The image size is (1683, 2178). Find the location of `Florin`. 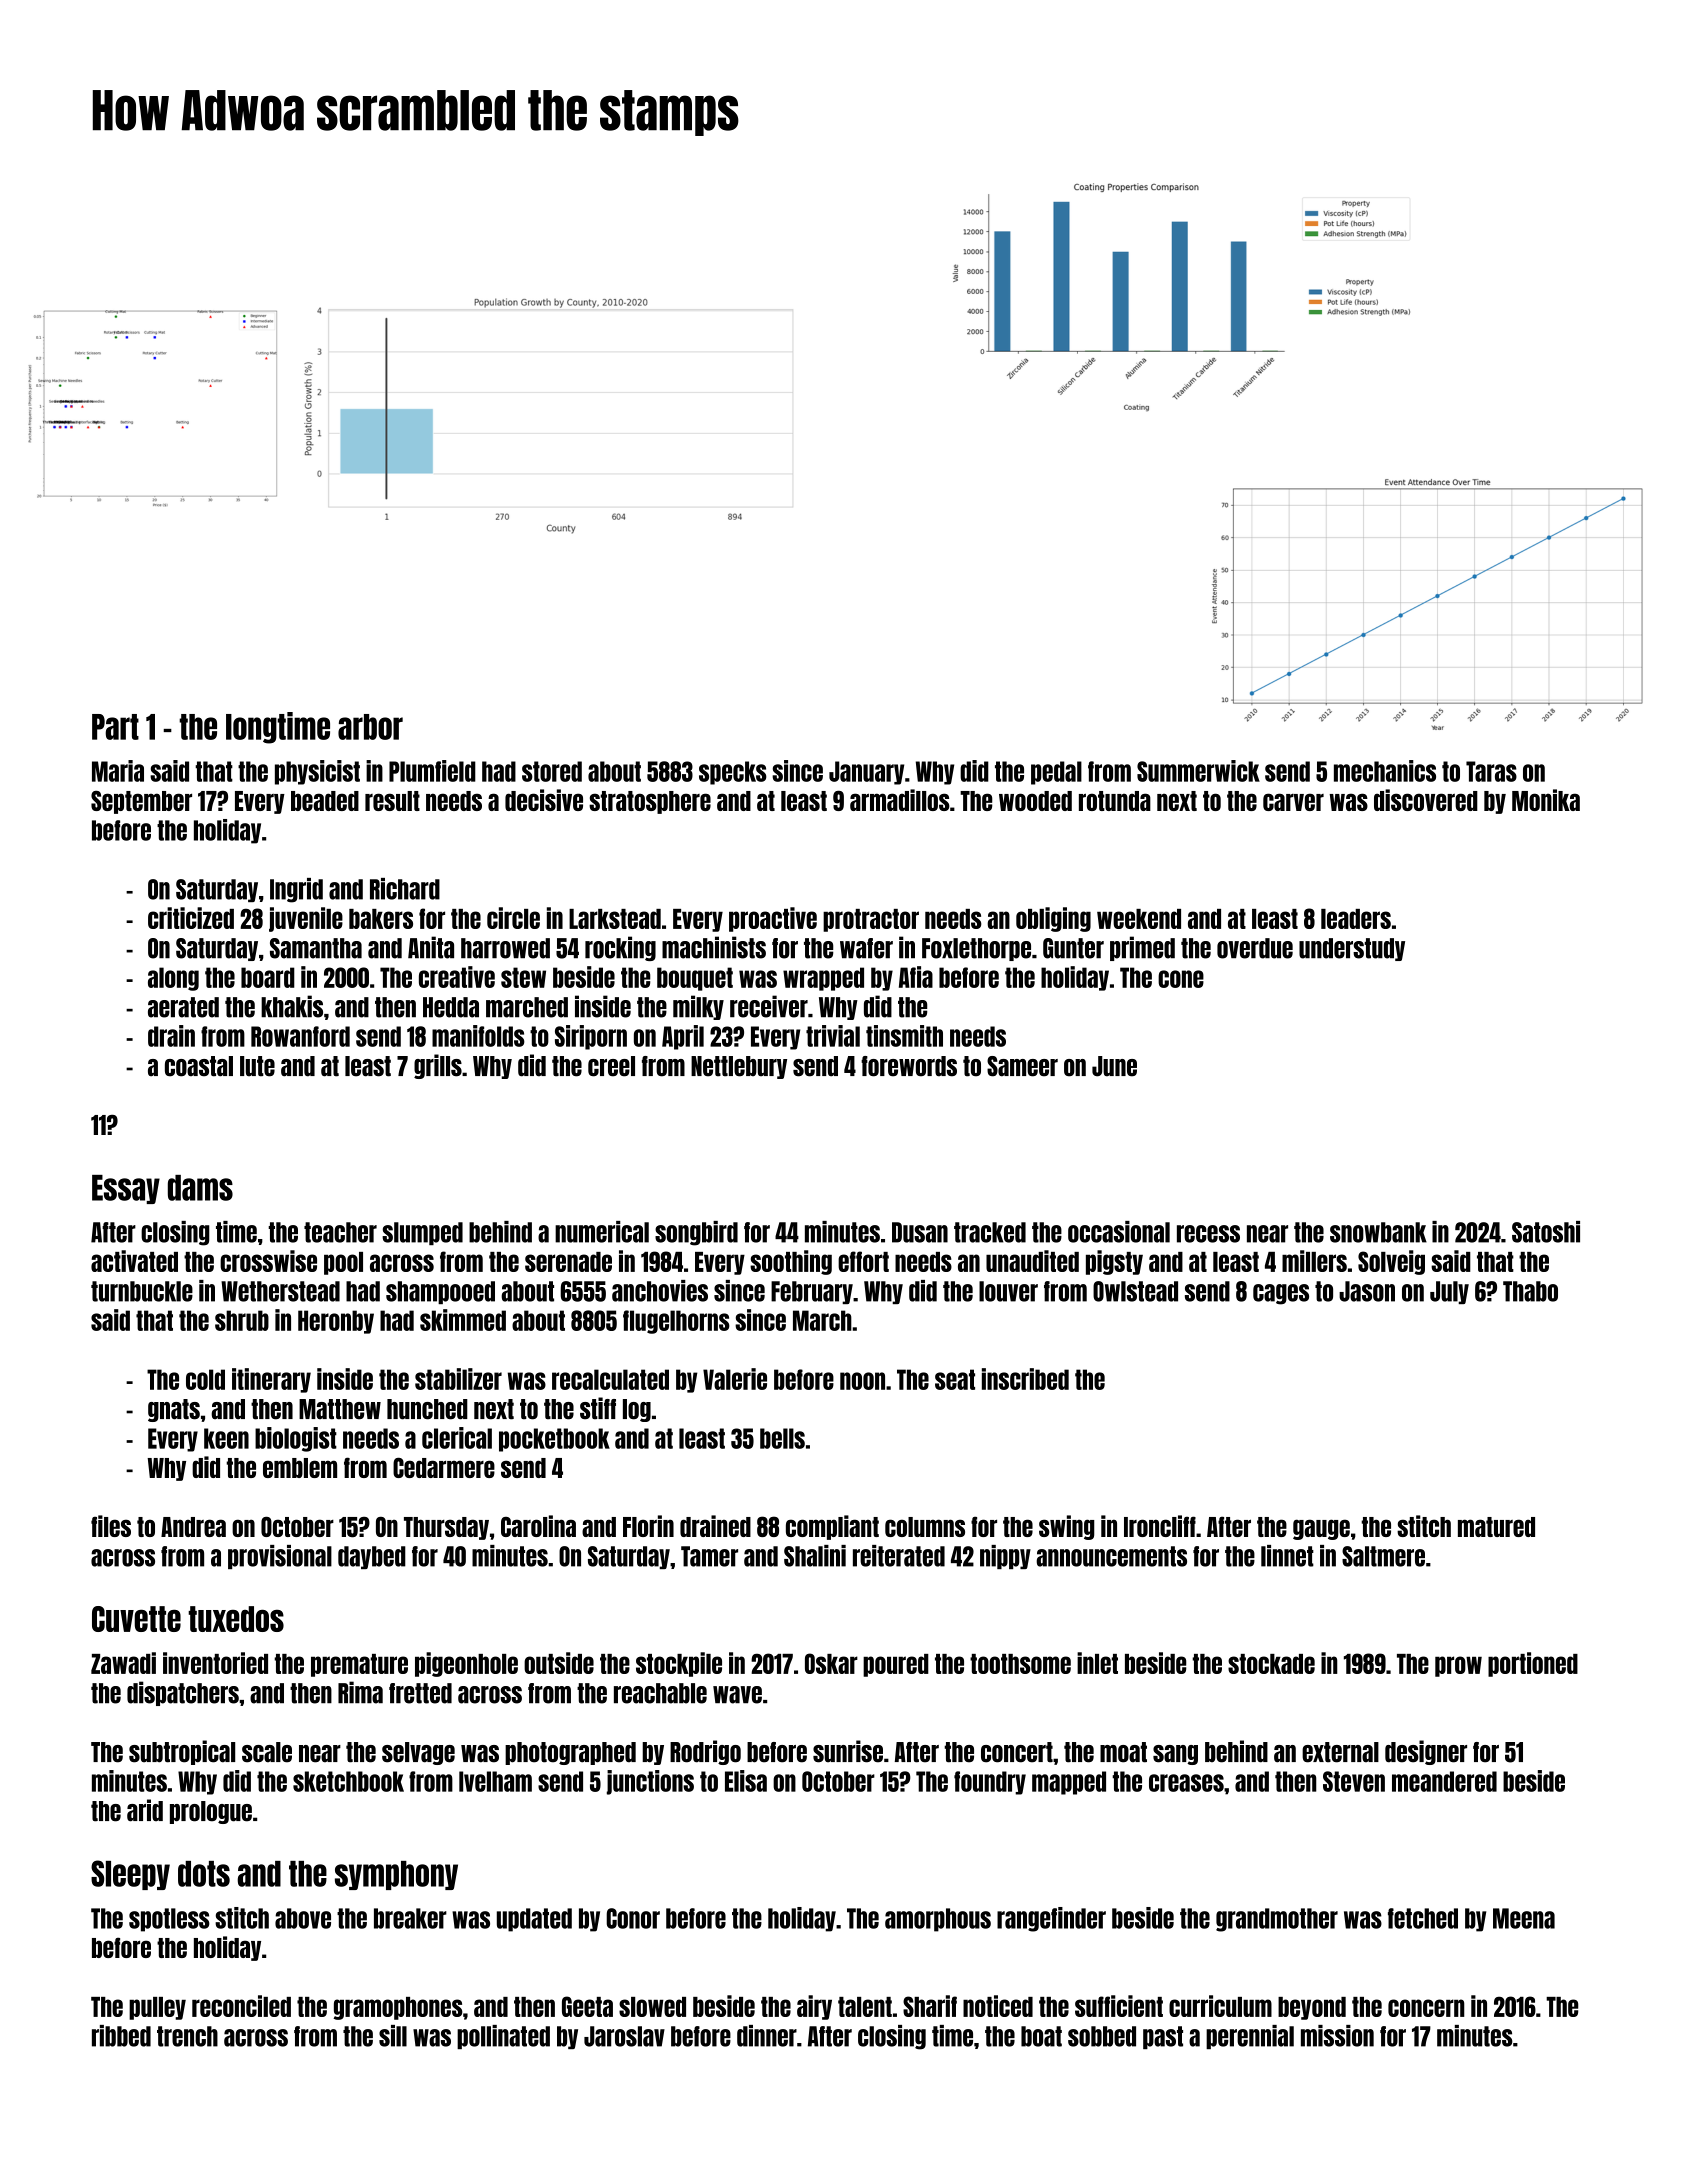

Florin is located at coordinates (648, 1526).
